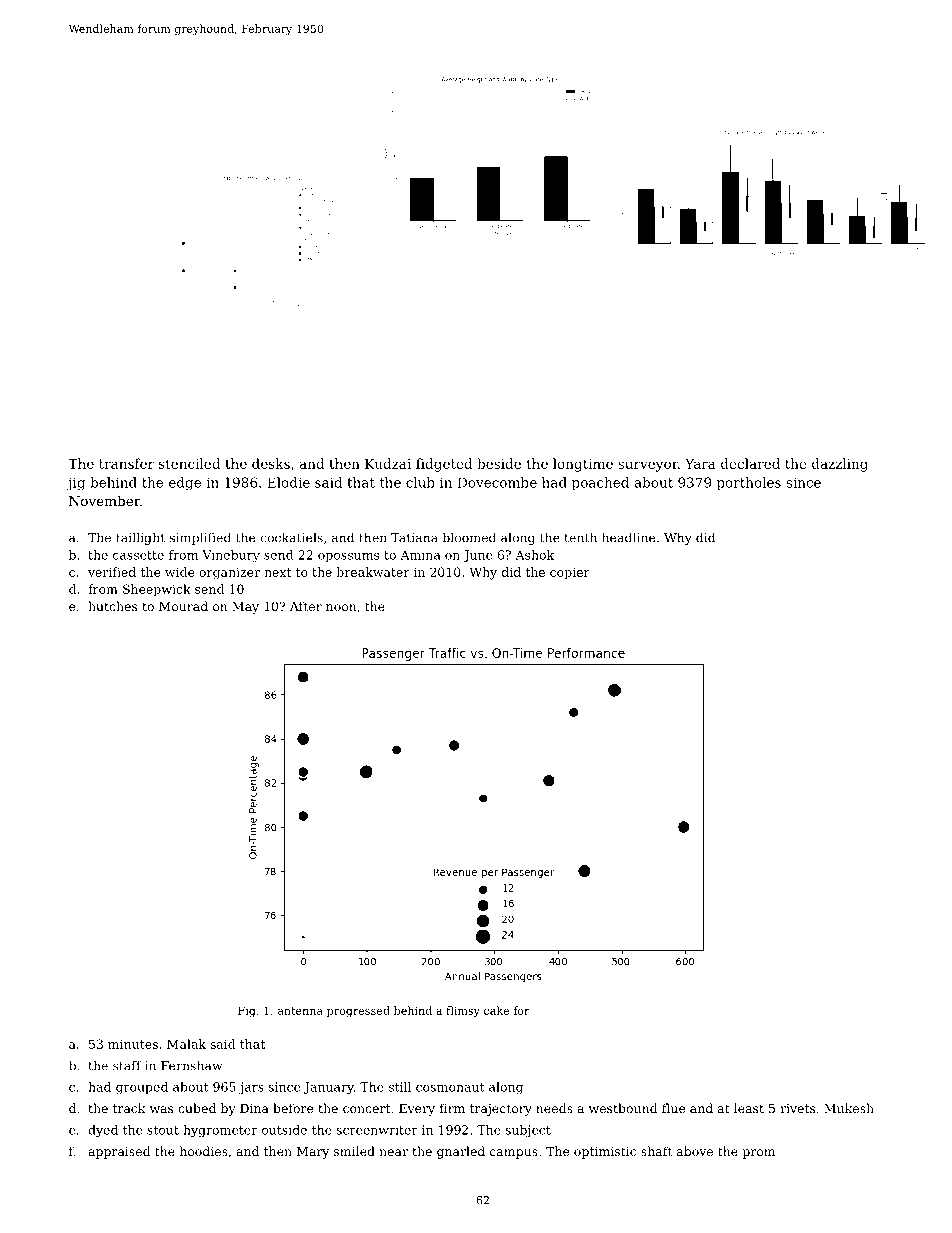 The image size is (952, 1233). I want to click on fidgeted, so click(444, 465).
